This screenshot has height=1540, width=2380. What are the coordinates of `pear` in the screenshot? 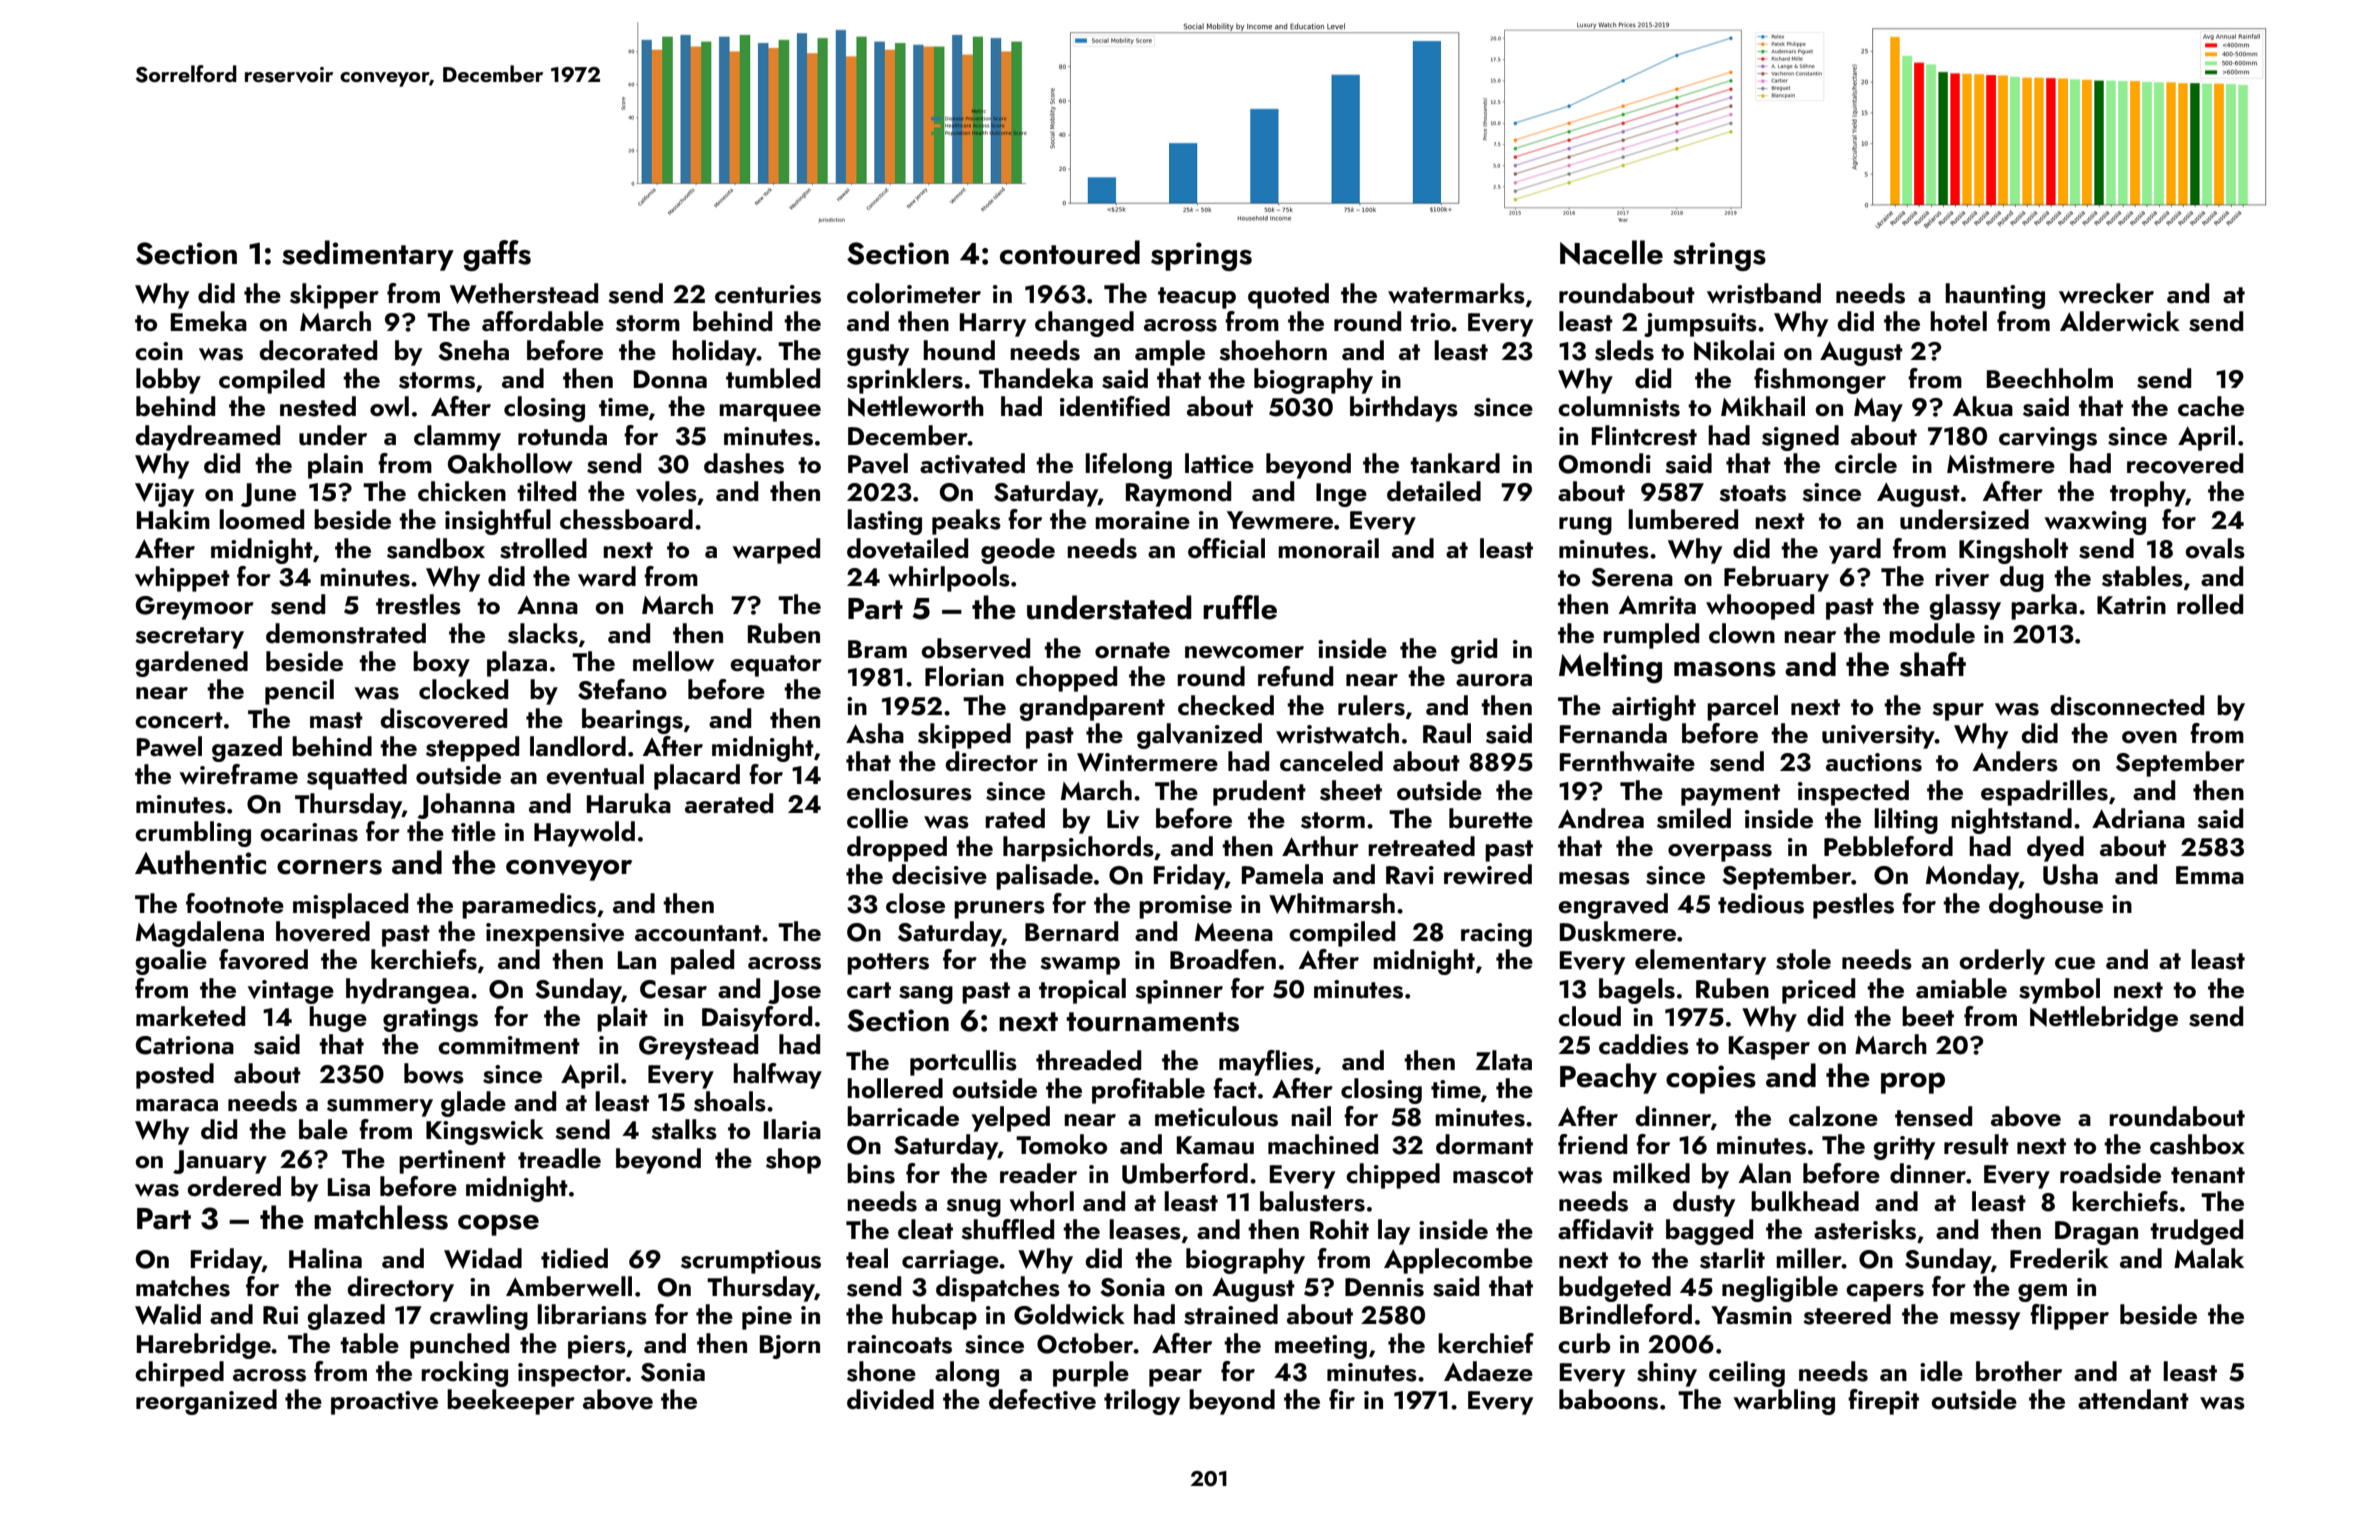 It's located at (1175, 1378).
